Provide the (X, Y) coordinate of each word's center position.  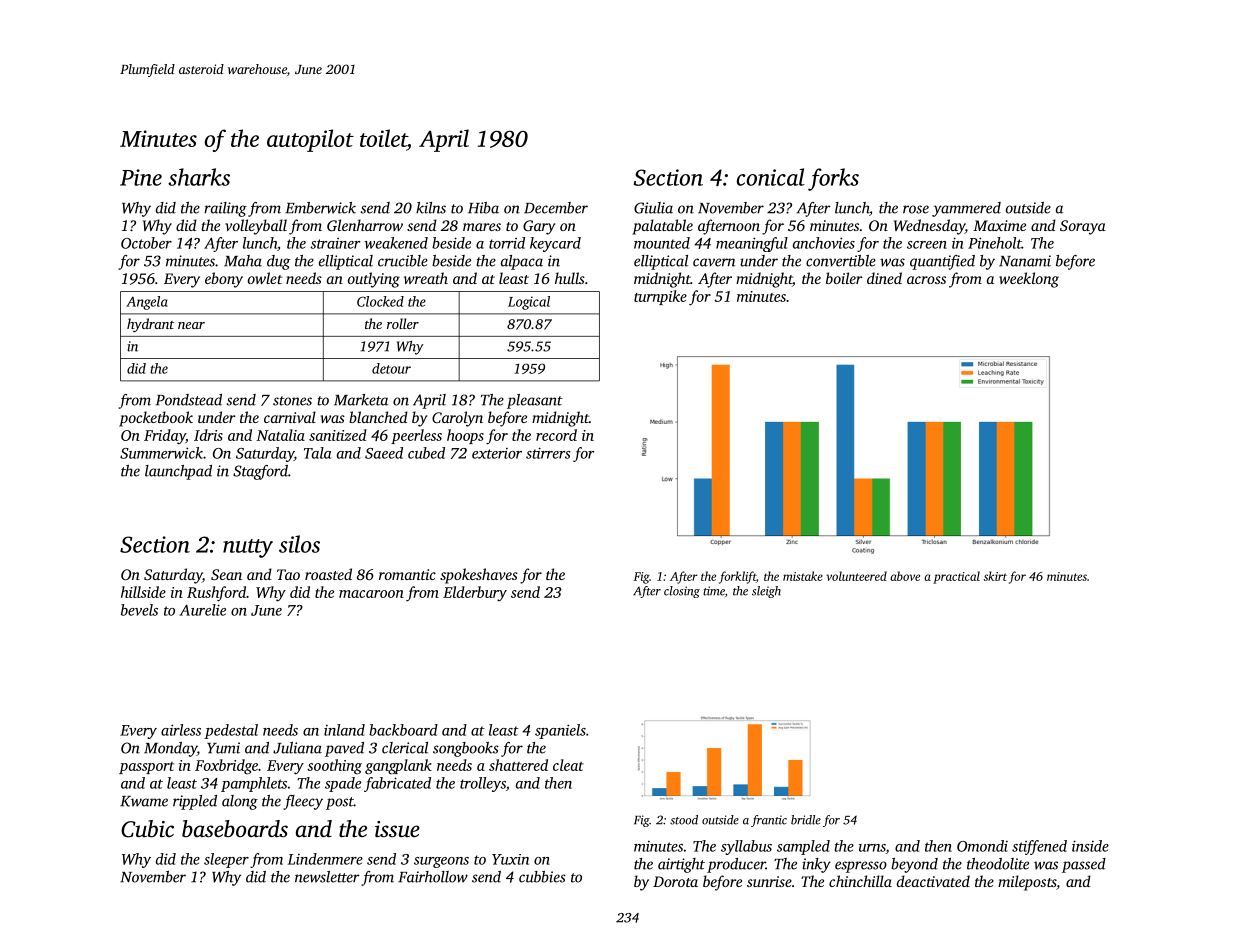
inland (344, 730)
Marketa (361, 400)
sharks (199, 177)
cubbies (542, 877)
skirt (995, 576)
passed (1084, 865)
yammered (966, 209)
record (556, 435)
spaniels (560, 731)
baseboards (235, 829)
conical (771, 177)
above (905, 576)
